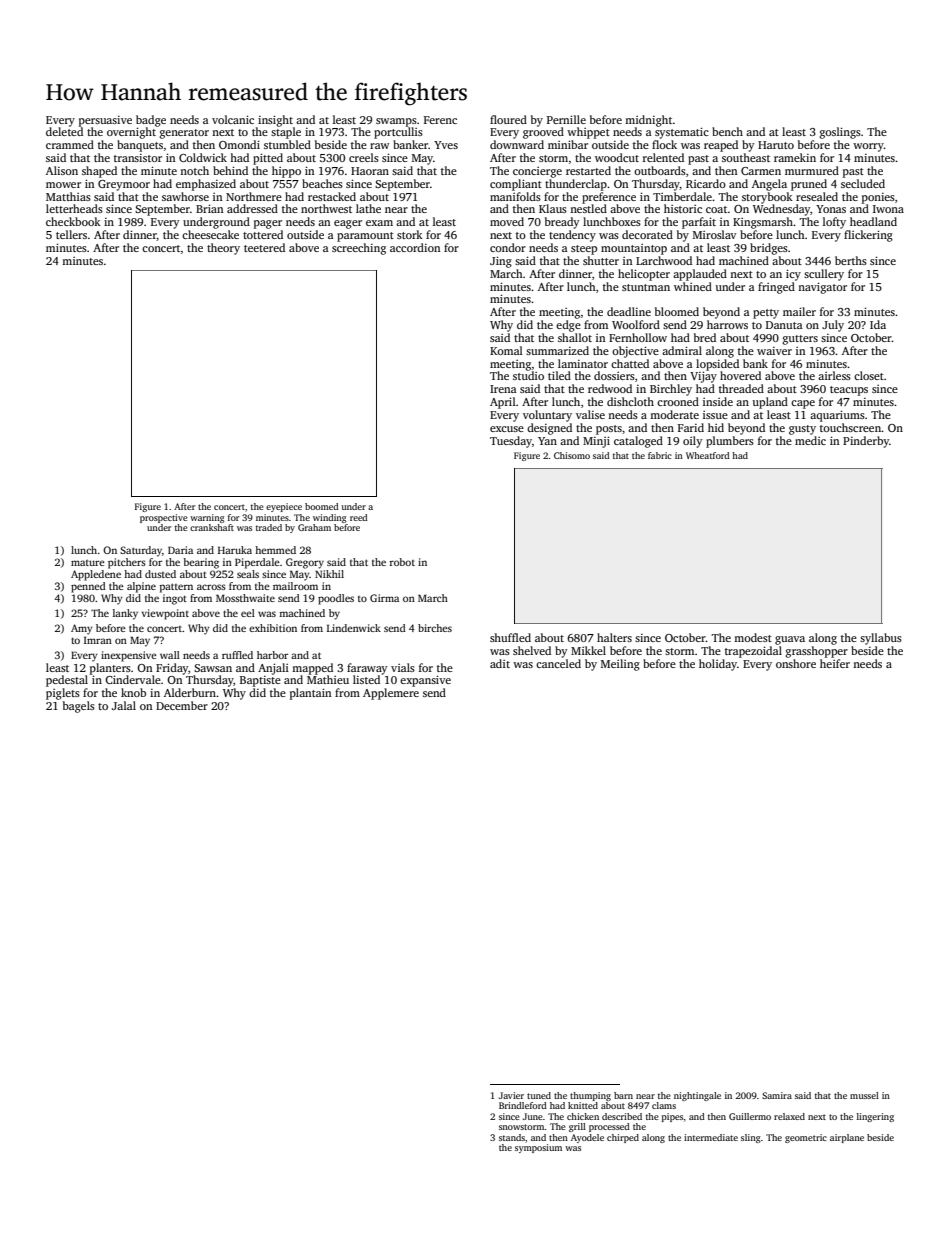 The image size is (952, 1233). What do you see at coordinates (847, 1138) in the screenshot?
I see `airplane` at bounding box center [847, 1138].
